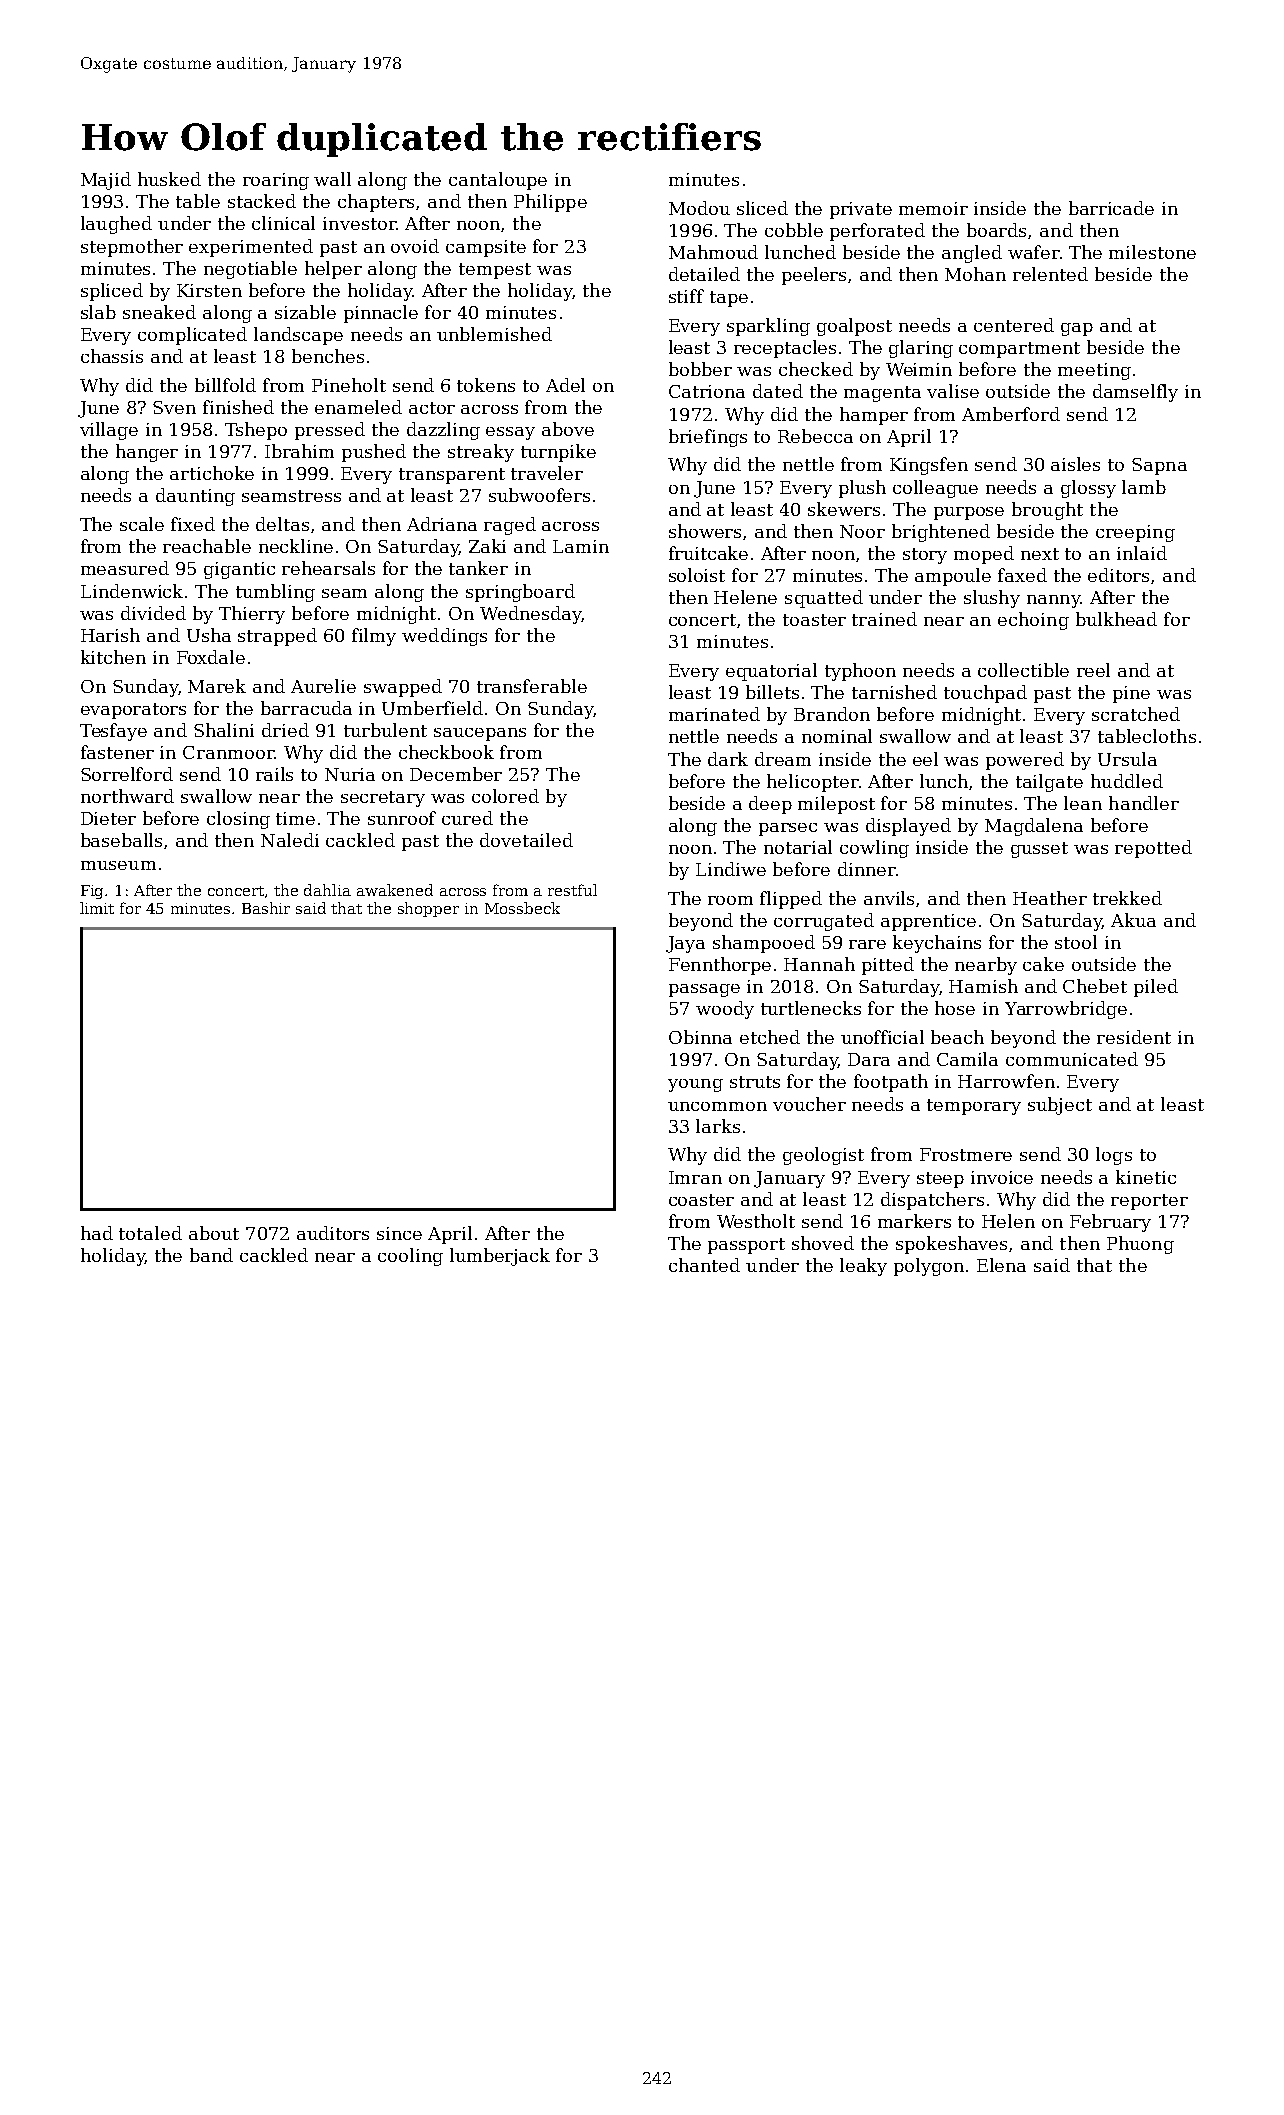 This screenshot has width=1284, height=2115. What do you see at coordinates (169, 179) in the screenshot?
I see `husked` at bounding box center [169, 179].
